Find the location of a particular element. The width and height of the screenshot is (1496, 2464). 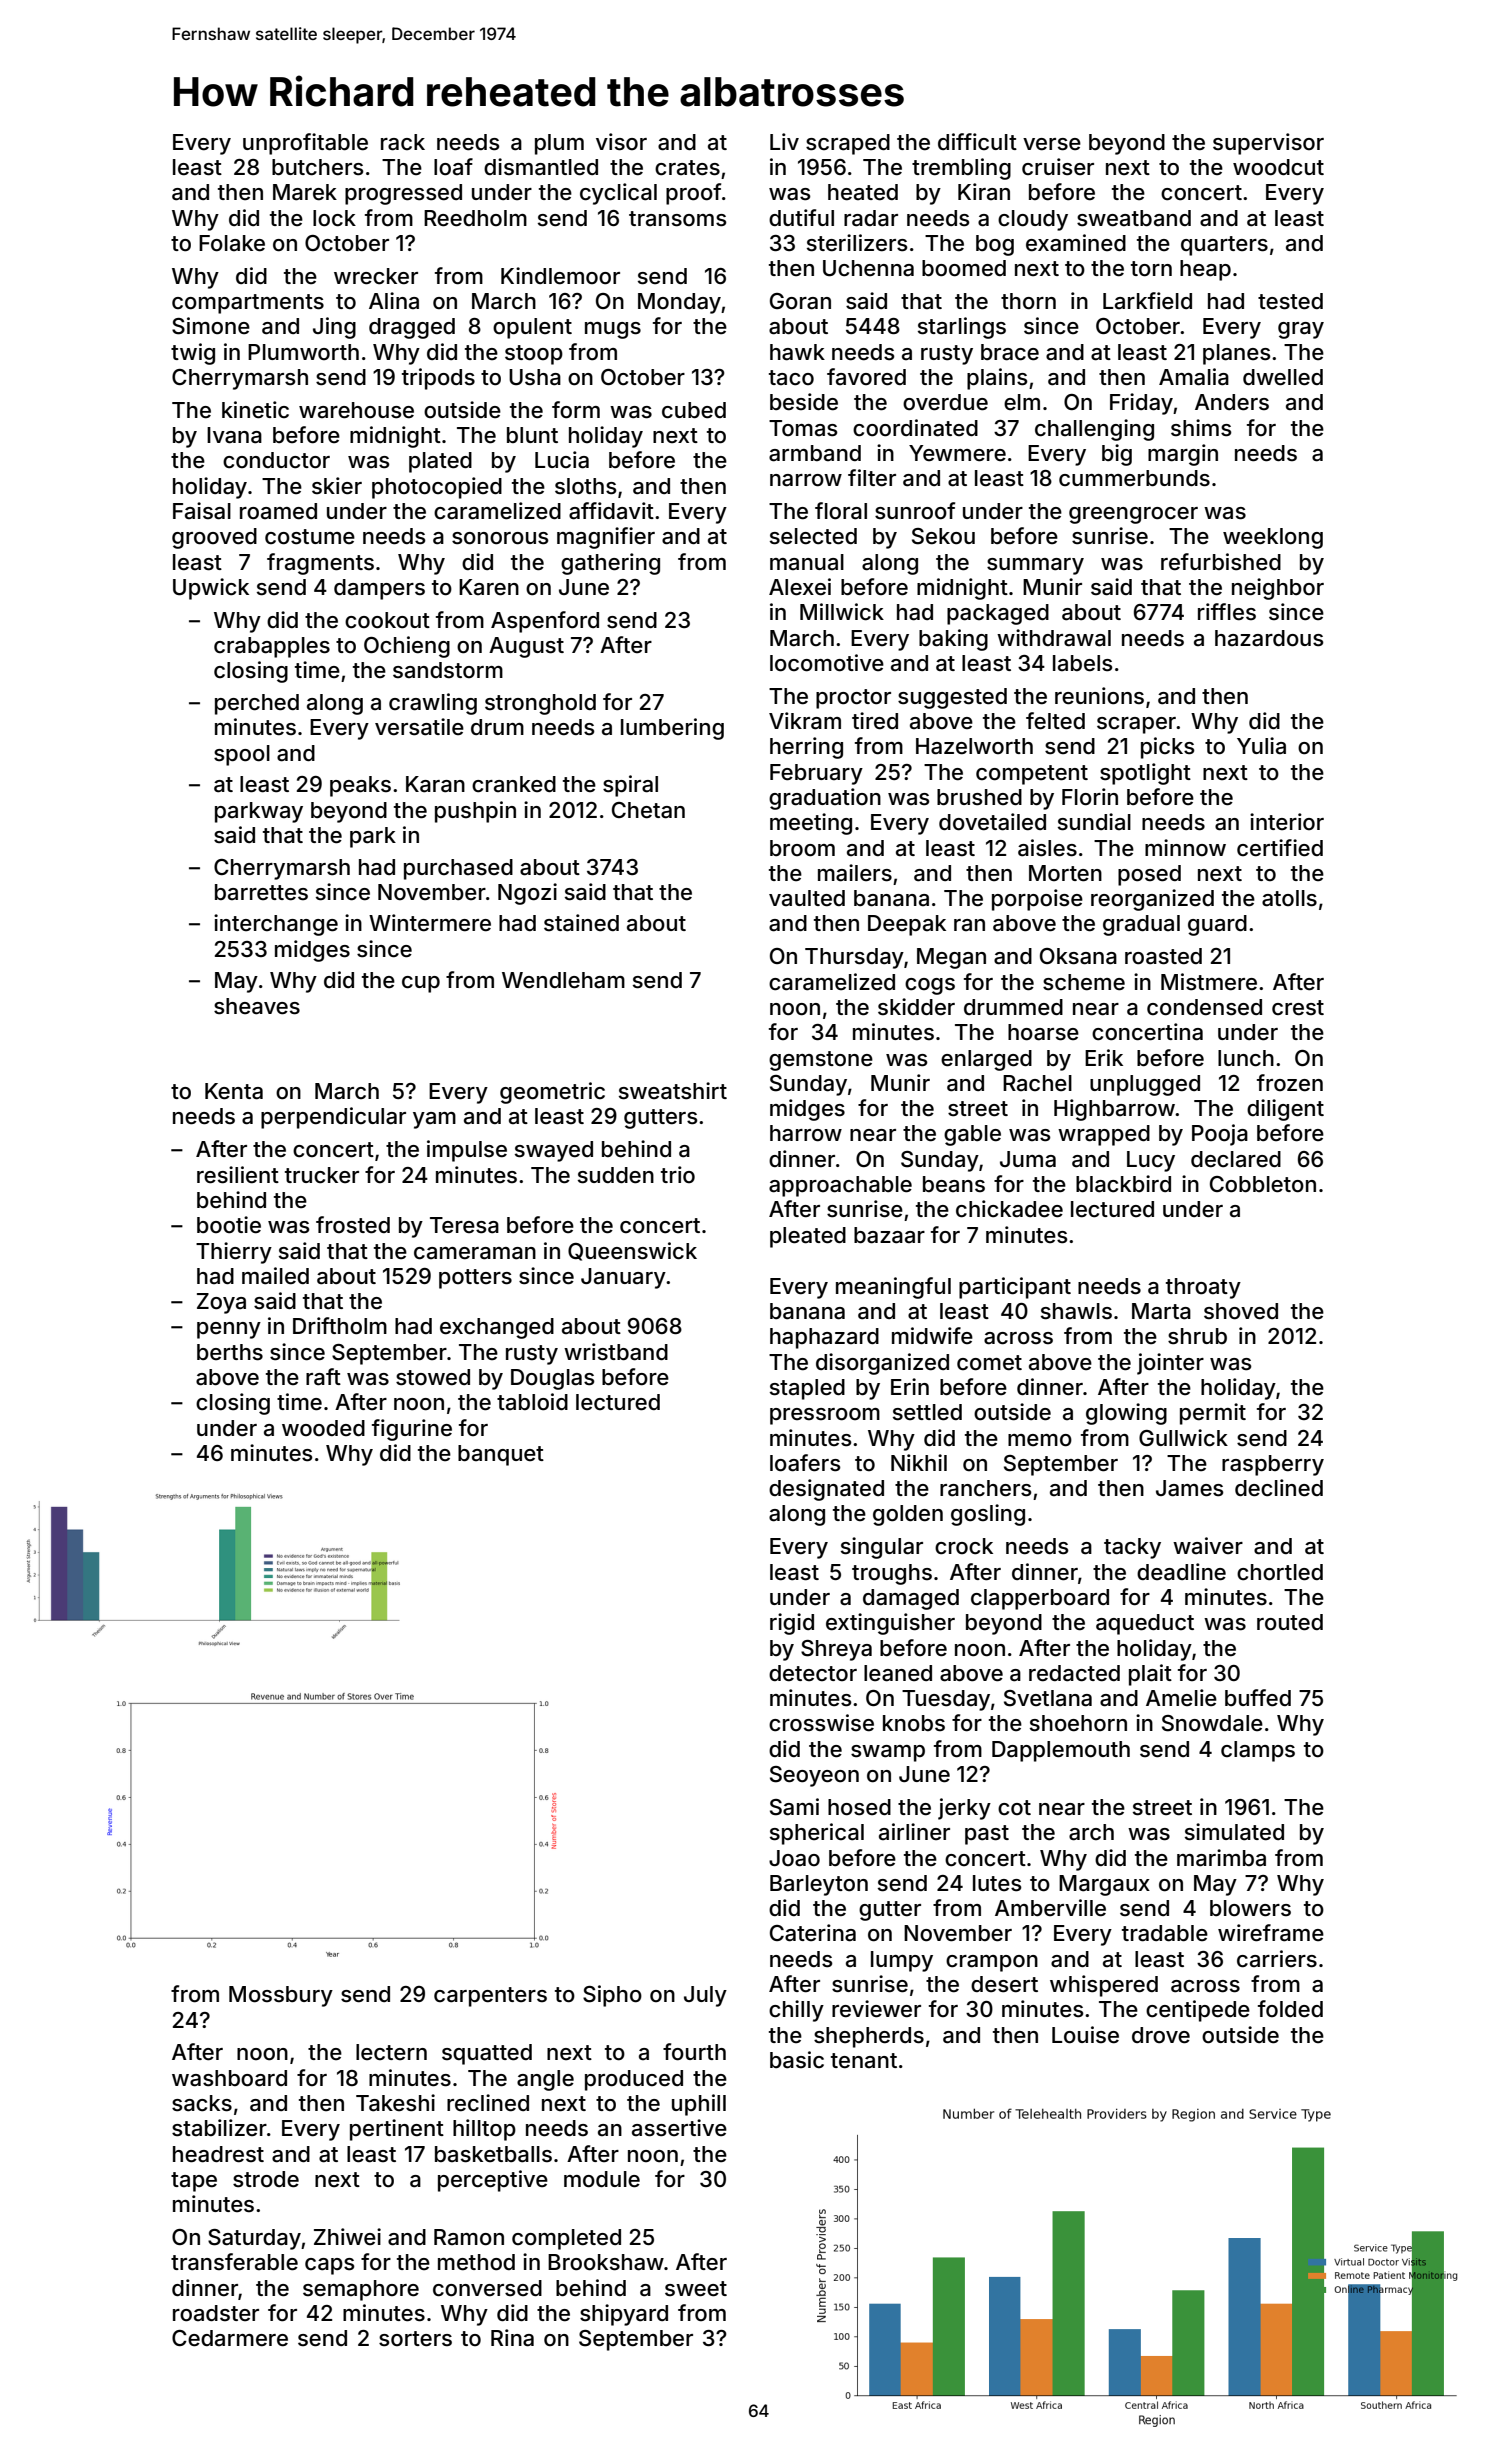

hilltop is located at coordinates (484, 2130).
